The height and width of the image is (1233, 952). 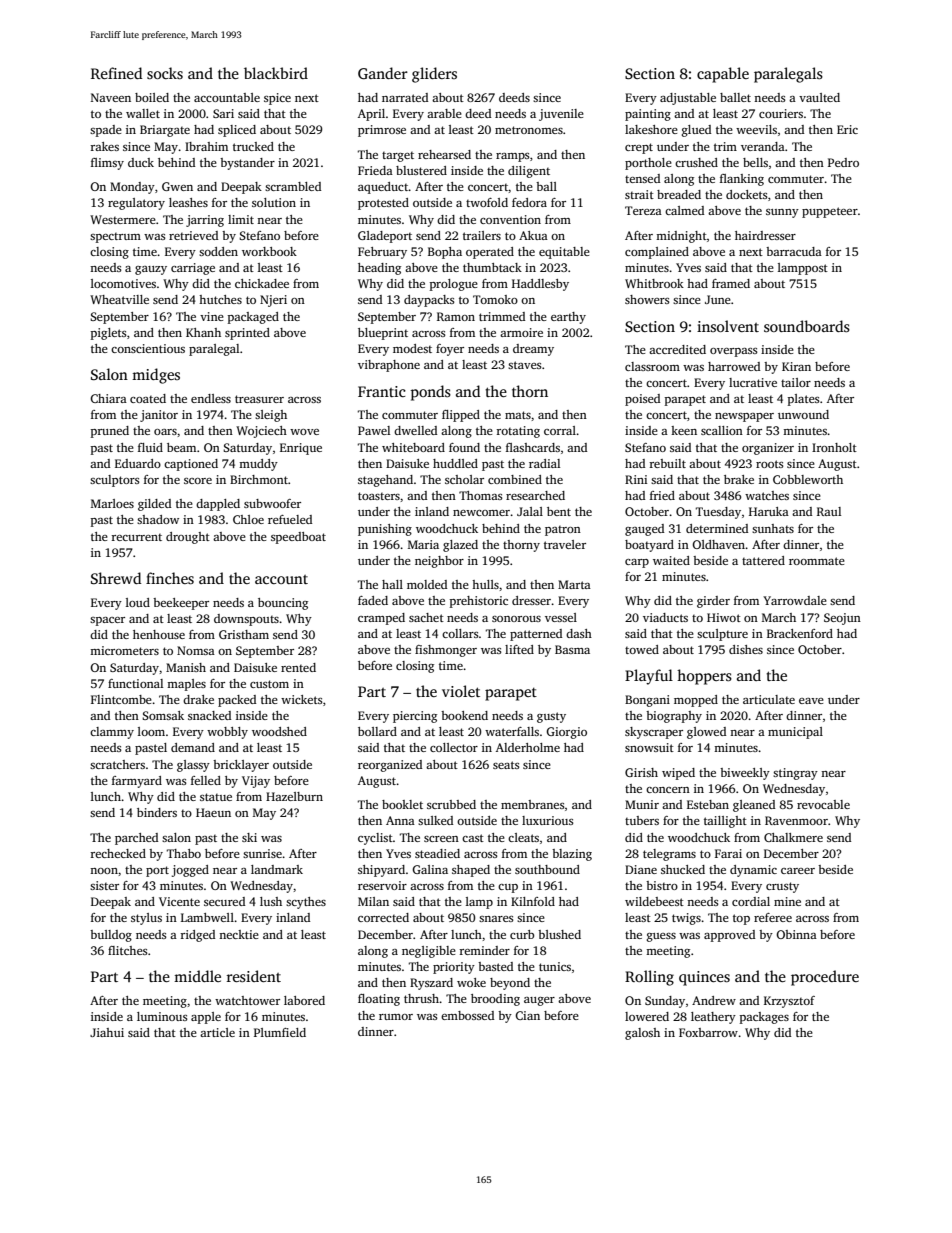 What do you see at coordinates (843, 162) in the image?
I see `Pedro` at bounding box center [843, 162].
